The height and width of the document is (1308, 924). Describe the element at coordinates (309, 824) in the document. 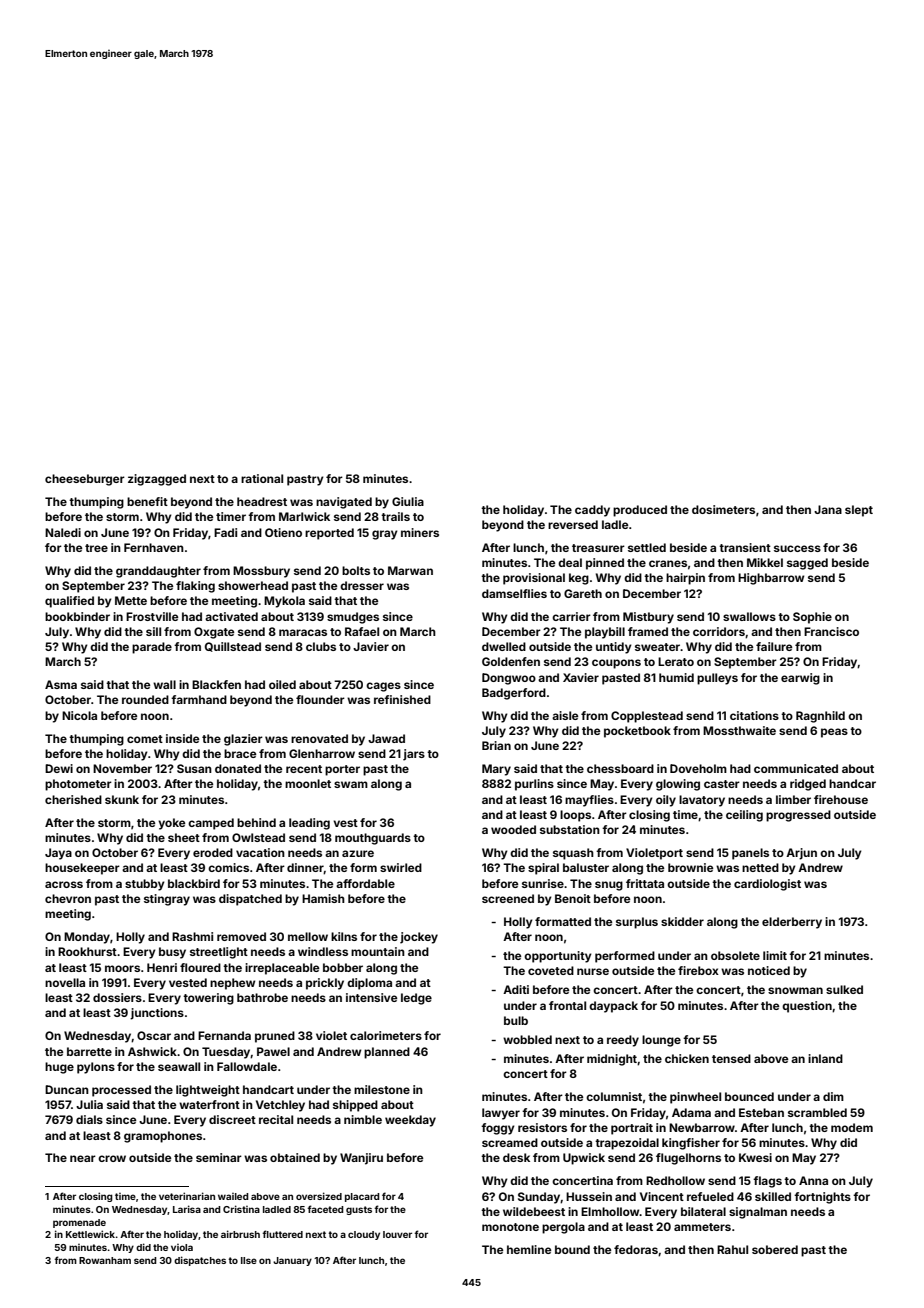

I see `leading` at that location.
